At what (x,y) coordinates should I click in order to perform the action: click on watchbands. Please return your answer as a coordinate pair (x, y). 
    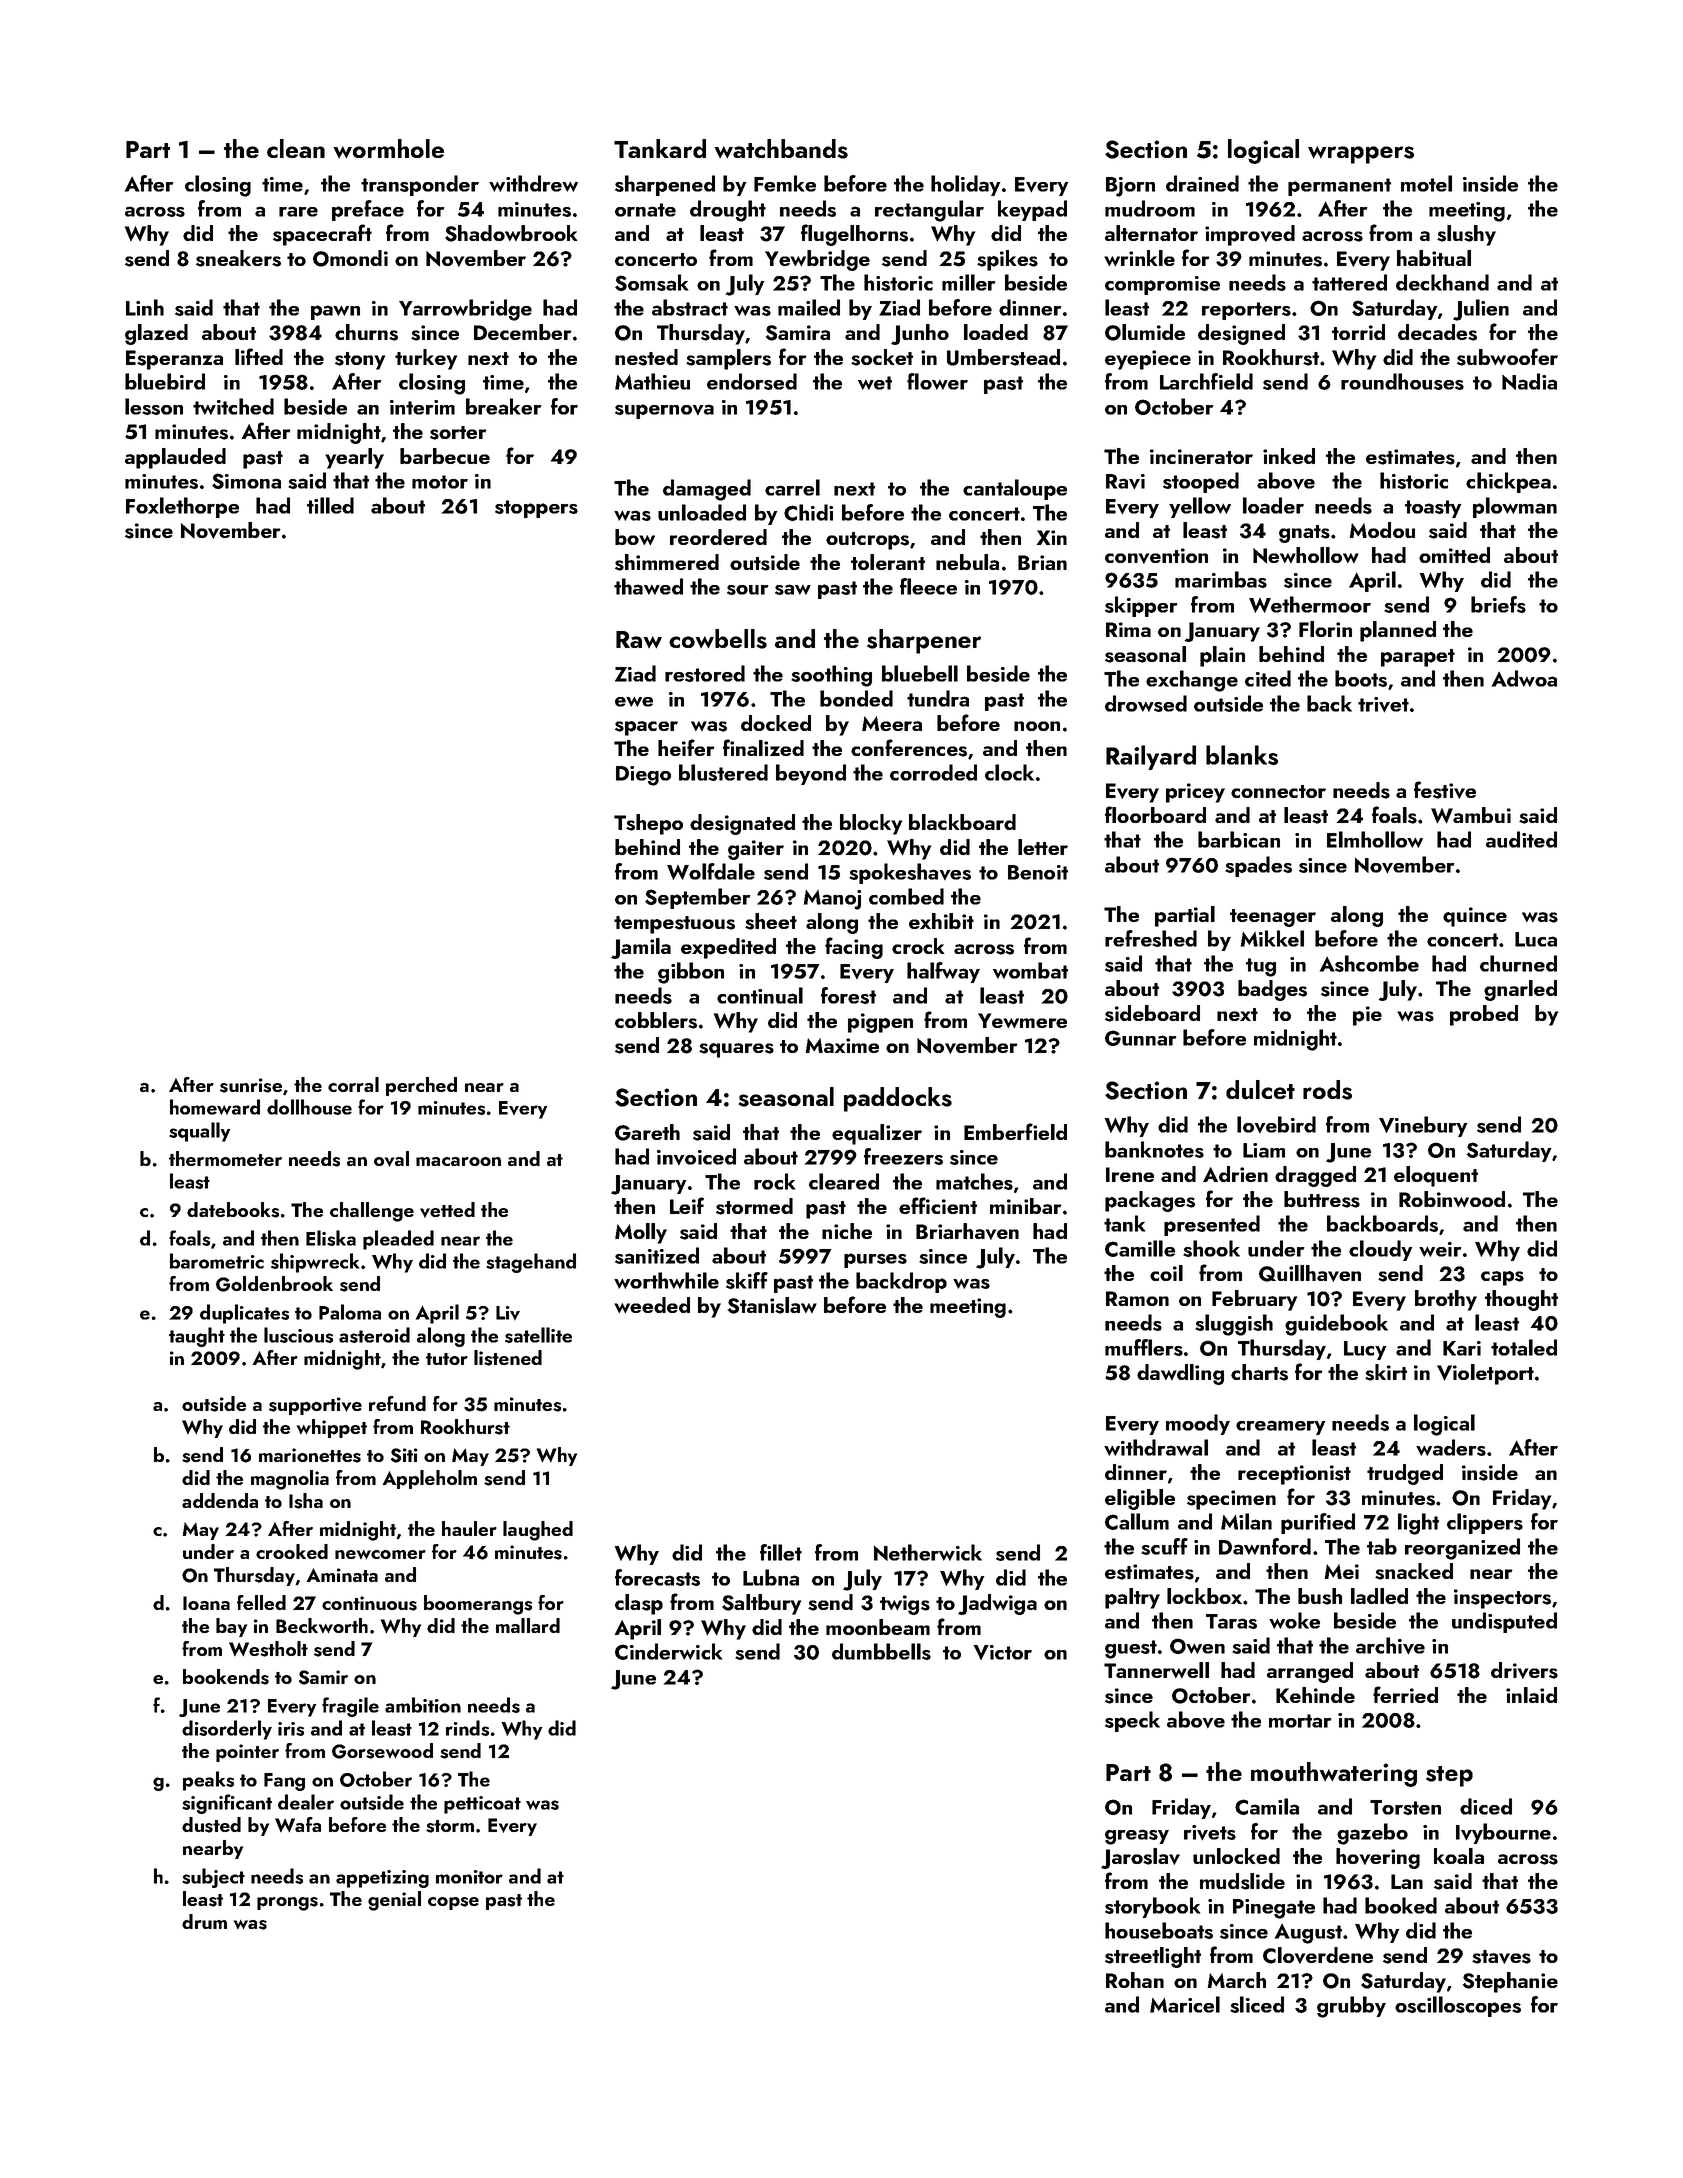
    Looking at the image, I should click on (781, 149).
